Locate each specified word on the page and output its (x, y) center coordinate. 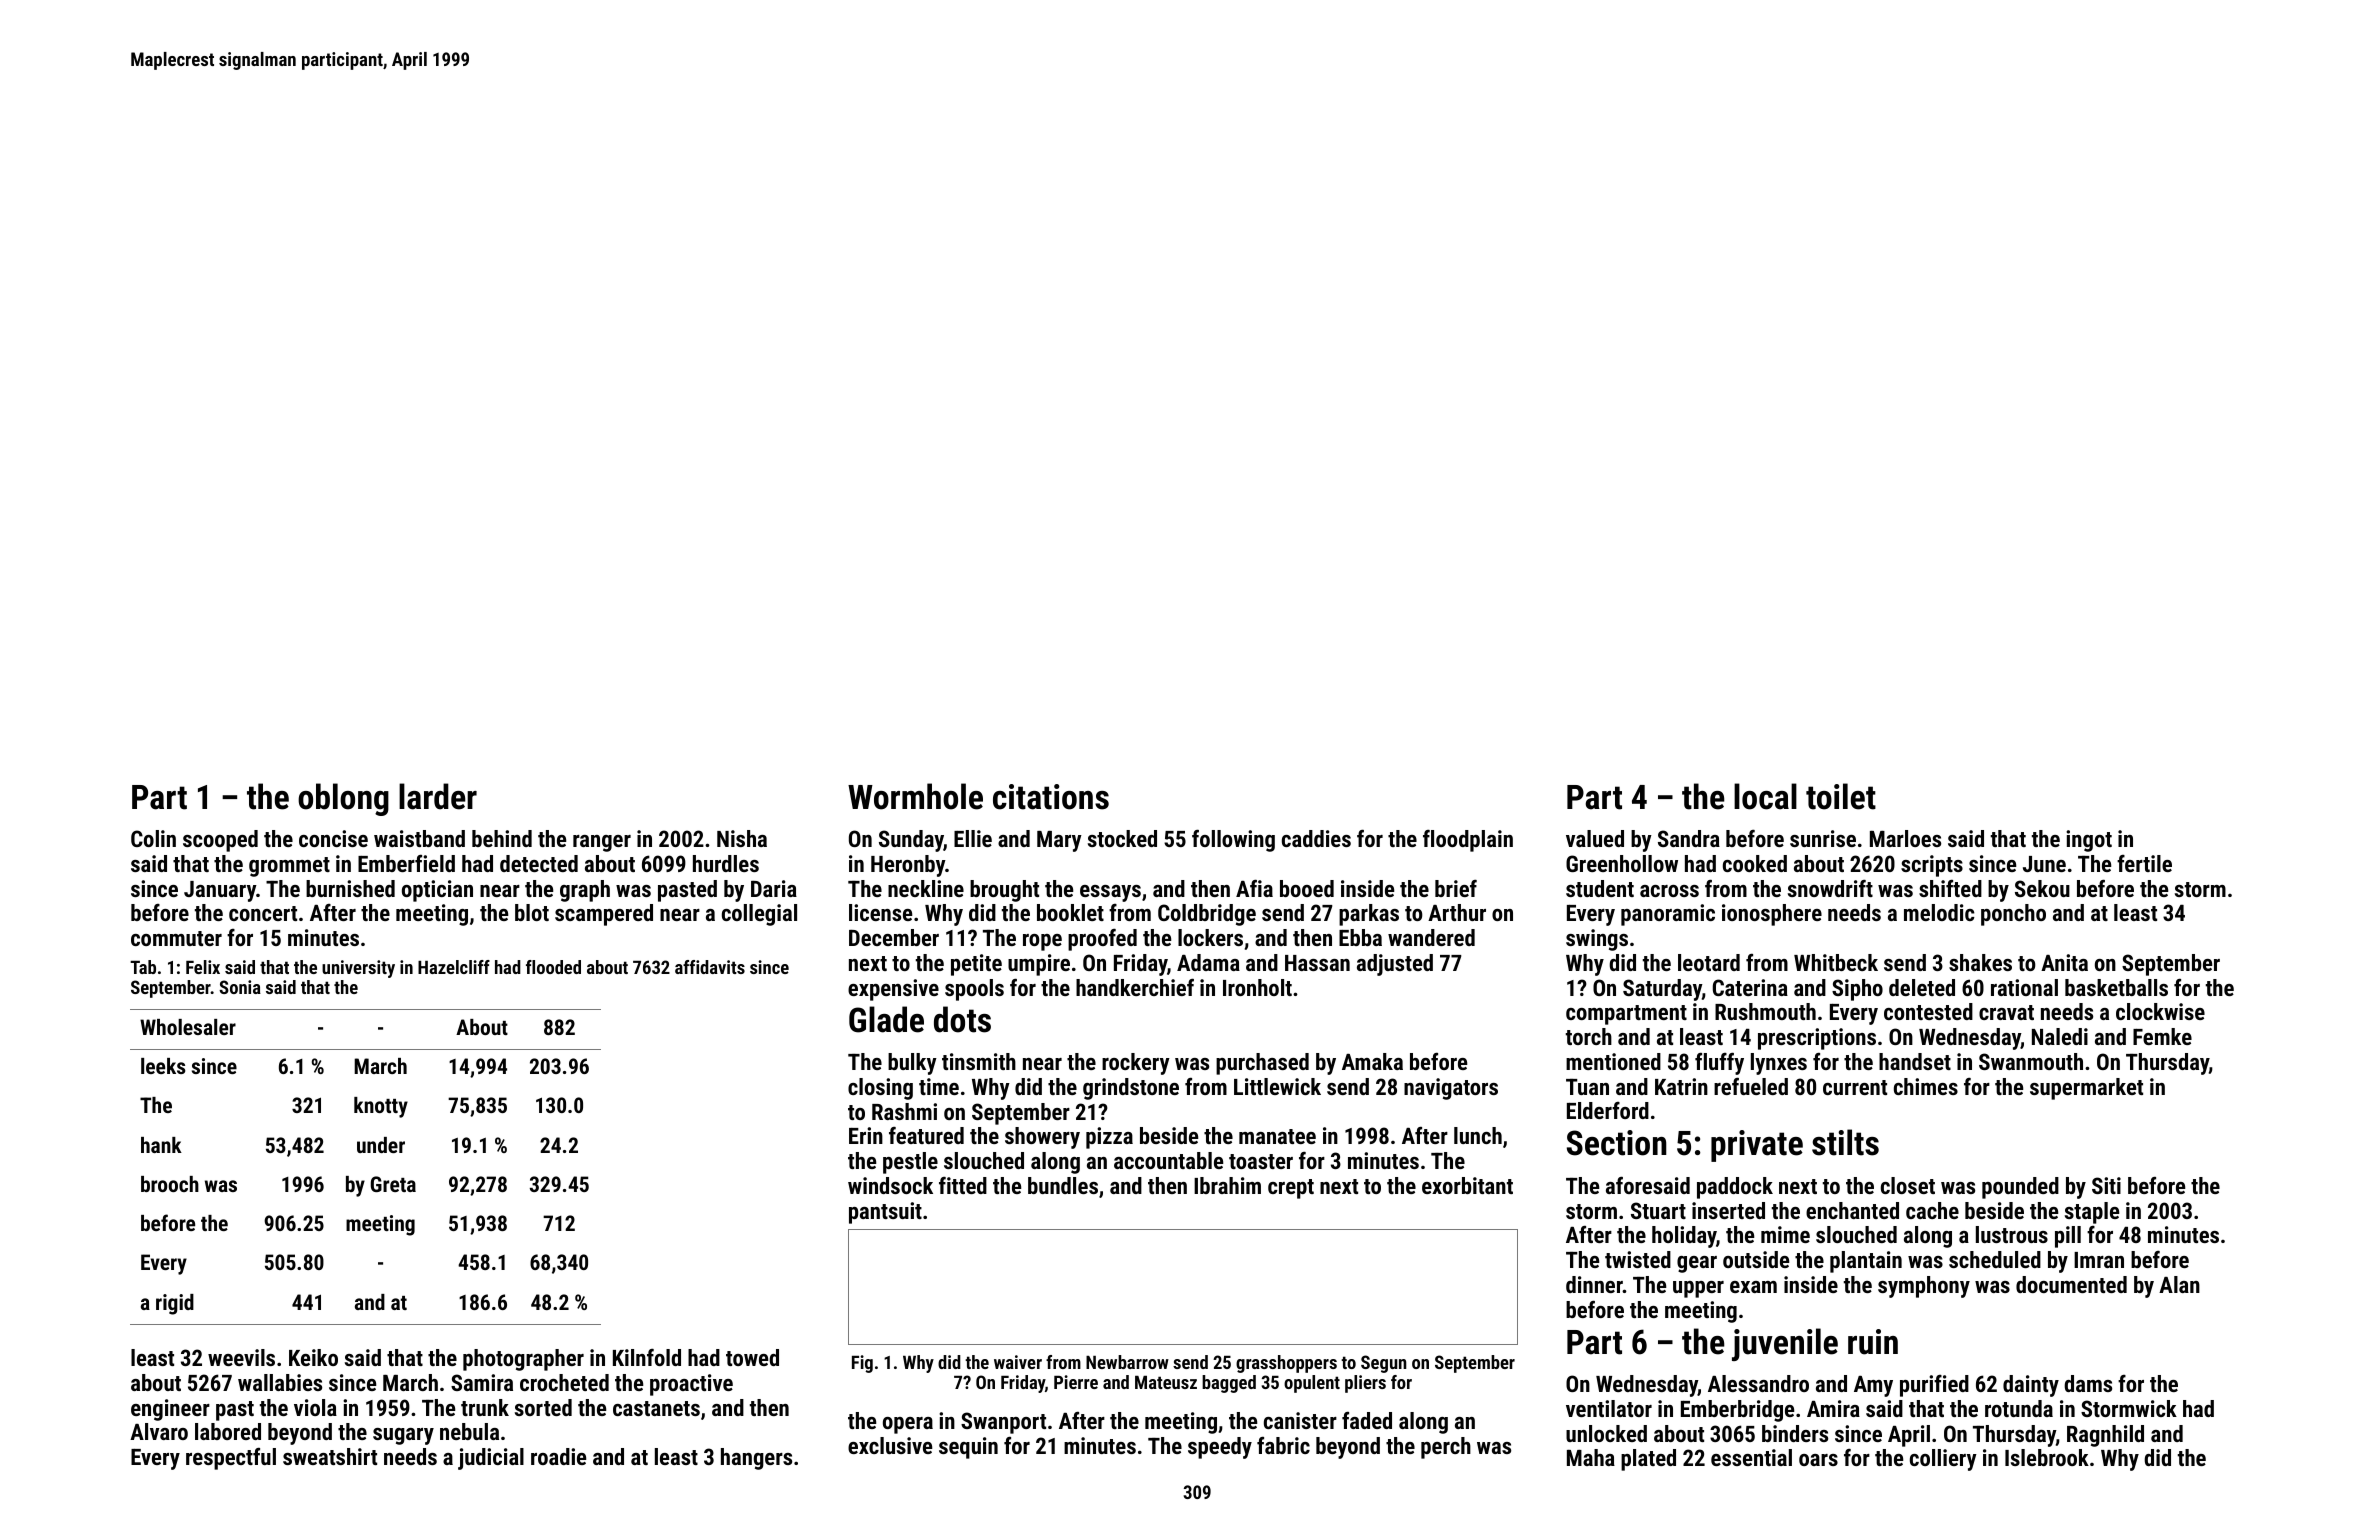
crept (1291, 1189)
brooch (170, 1184)
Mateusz (1166, 1382)
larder (438, 796)
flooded (553, 967)
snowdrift (1830, 888)
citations (1051, 797)
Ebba (1360, 937)
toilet (1841, 796)
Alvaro (159, 1431)
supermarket (2086, 1089)
